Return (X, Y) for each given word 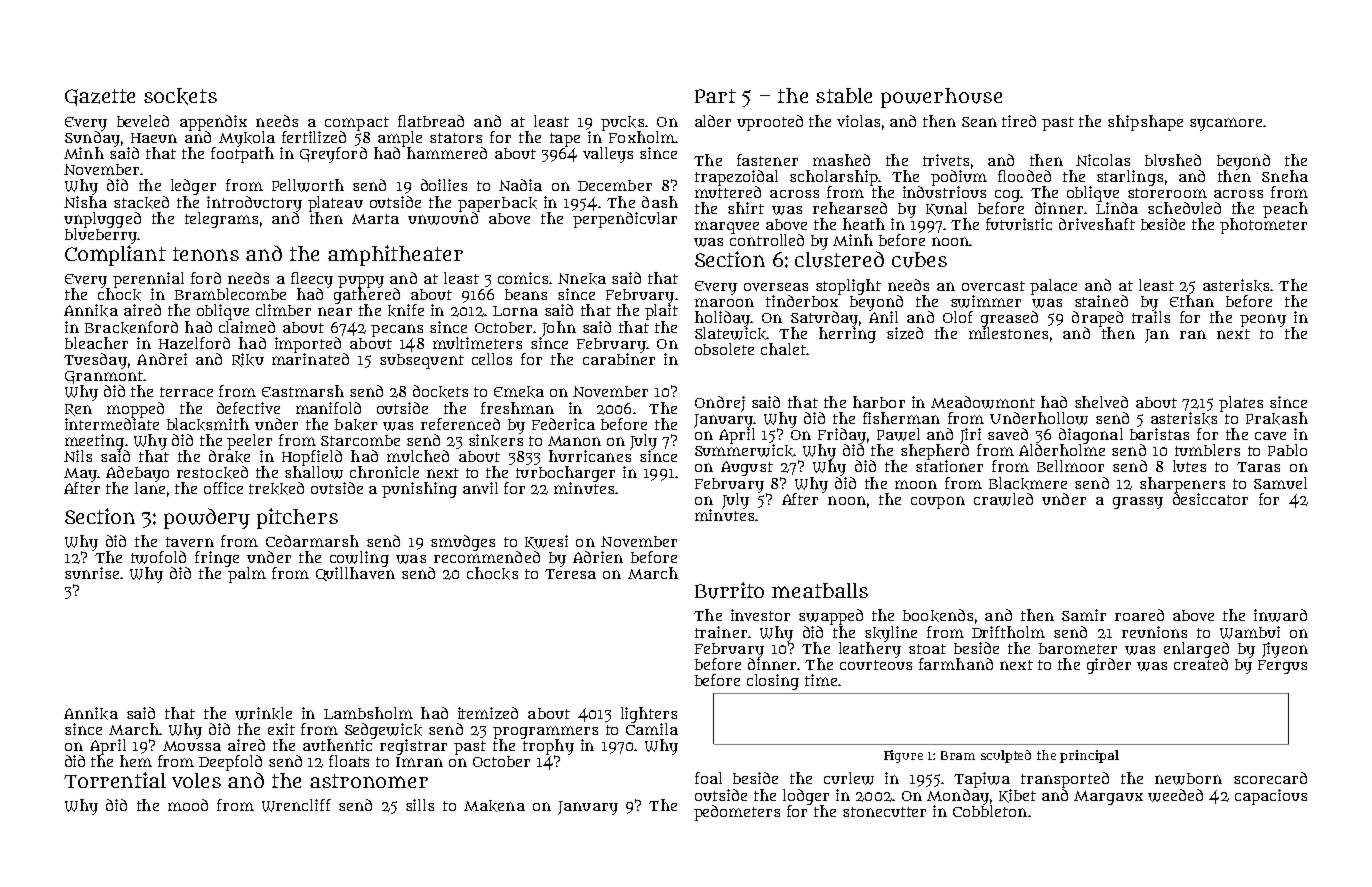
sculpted (1006, 756)
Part (715, 96)
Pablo (1287, 450)
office (223, 488)
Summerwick (744, 450)
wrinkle (263, 713)
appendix (213, 123)
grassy (1138, 503)
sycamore (1226, 124)
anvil (480, 488)
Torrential (115, 780)
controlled (767, 240)
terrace (186, 392)
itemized (488, 713)
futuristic (1019, 224)
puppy (361, 282)
